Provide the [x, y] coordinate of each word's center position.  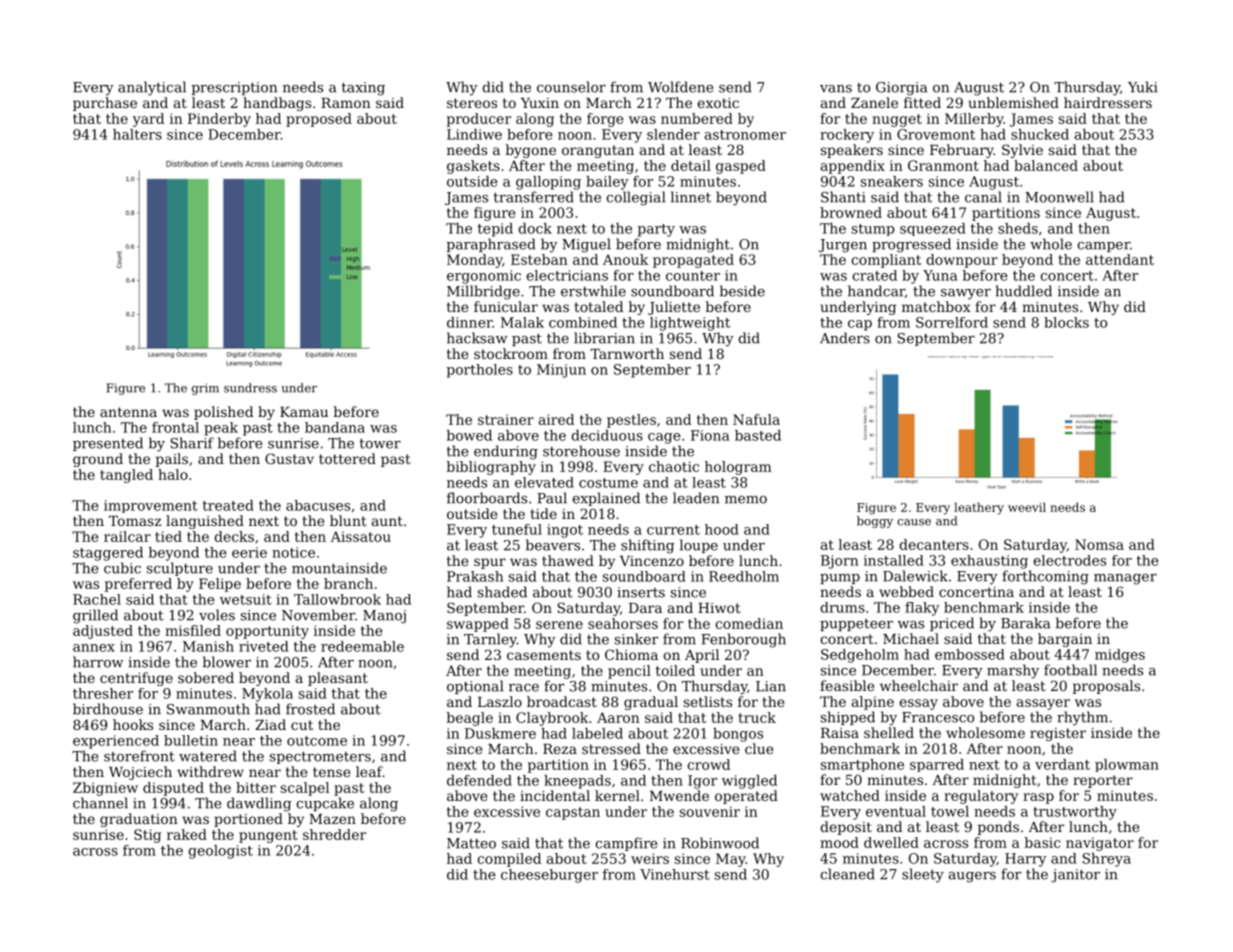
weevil [1027, 507]
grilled [95, 616]
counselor [571, 87]
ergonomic [484, 277]
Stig [147, 836]
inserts [641, 592]
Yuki [1143, 87]
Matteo [471, 843]
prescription [234, 88]
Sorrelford [952, 322]
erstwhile [593, 291]
